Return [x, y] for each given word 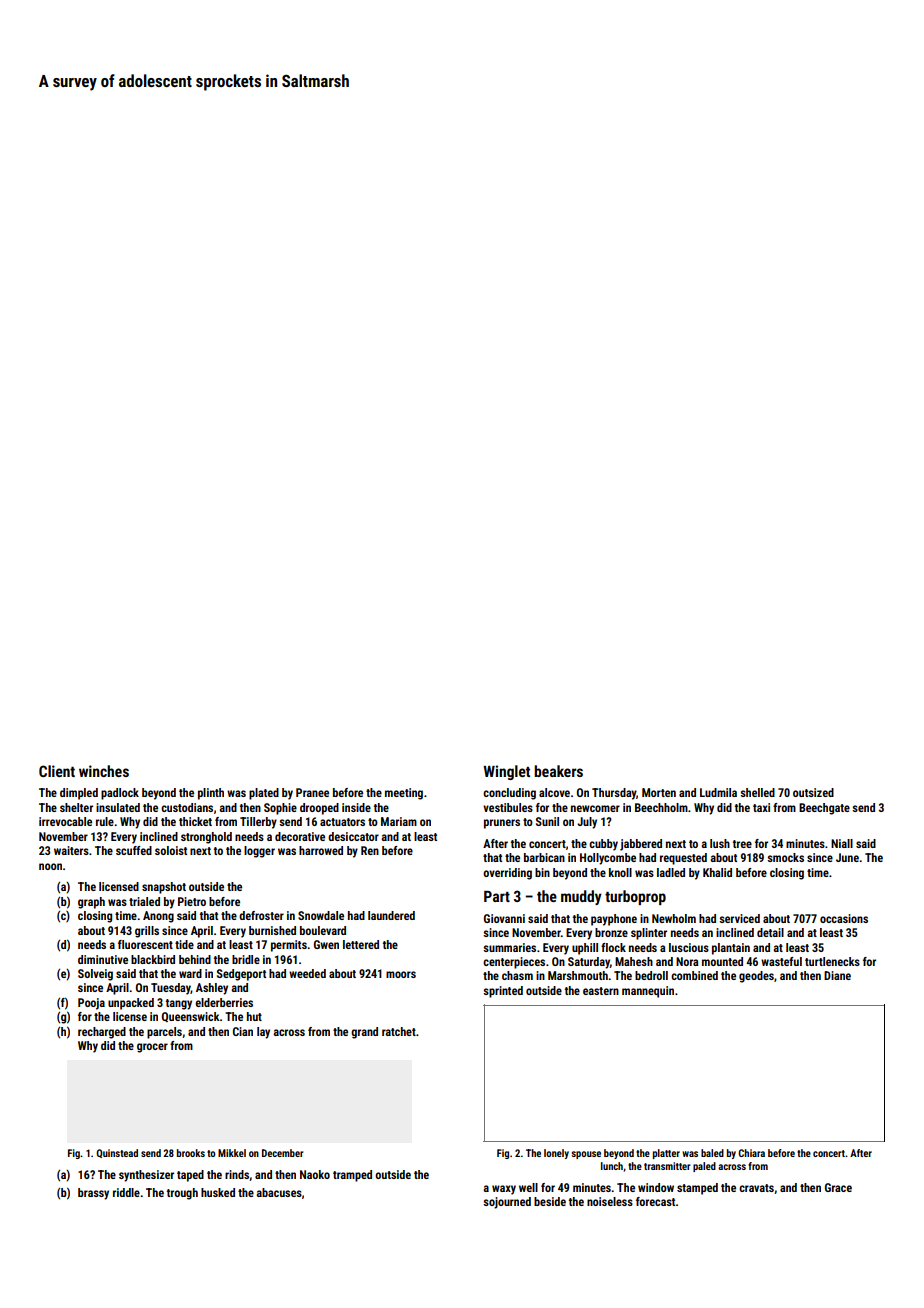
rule [105, 821]
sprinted [503, 992]
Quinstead [117, 1153]
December [283, 1153]
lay [263, 1033]
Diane [837, 975]
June [847, 857]
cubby [603, 845]
